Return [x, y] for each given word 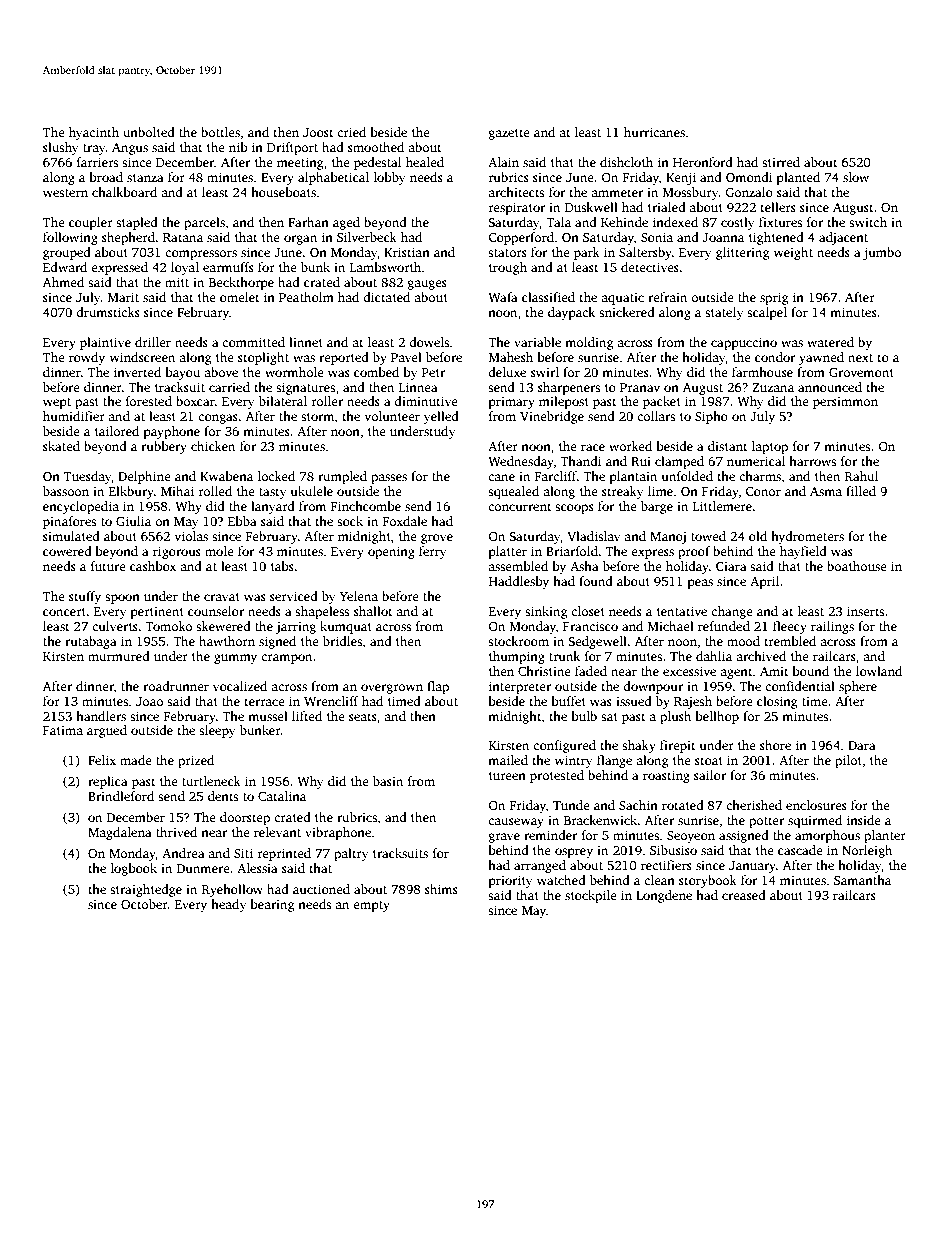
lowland [879, 671]
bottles [220, 132]
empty [371, 906]
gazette [509, 134]
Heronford [703, 162]
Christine [544, 671]
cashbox [153, 566]
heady [228, 905]
